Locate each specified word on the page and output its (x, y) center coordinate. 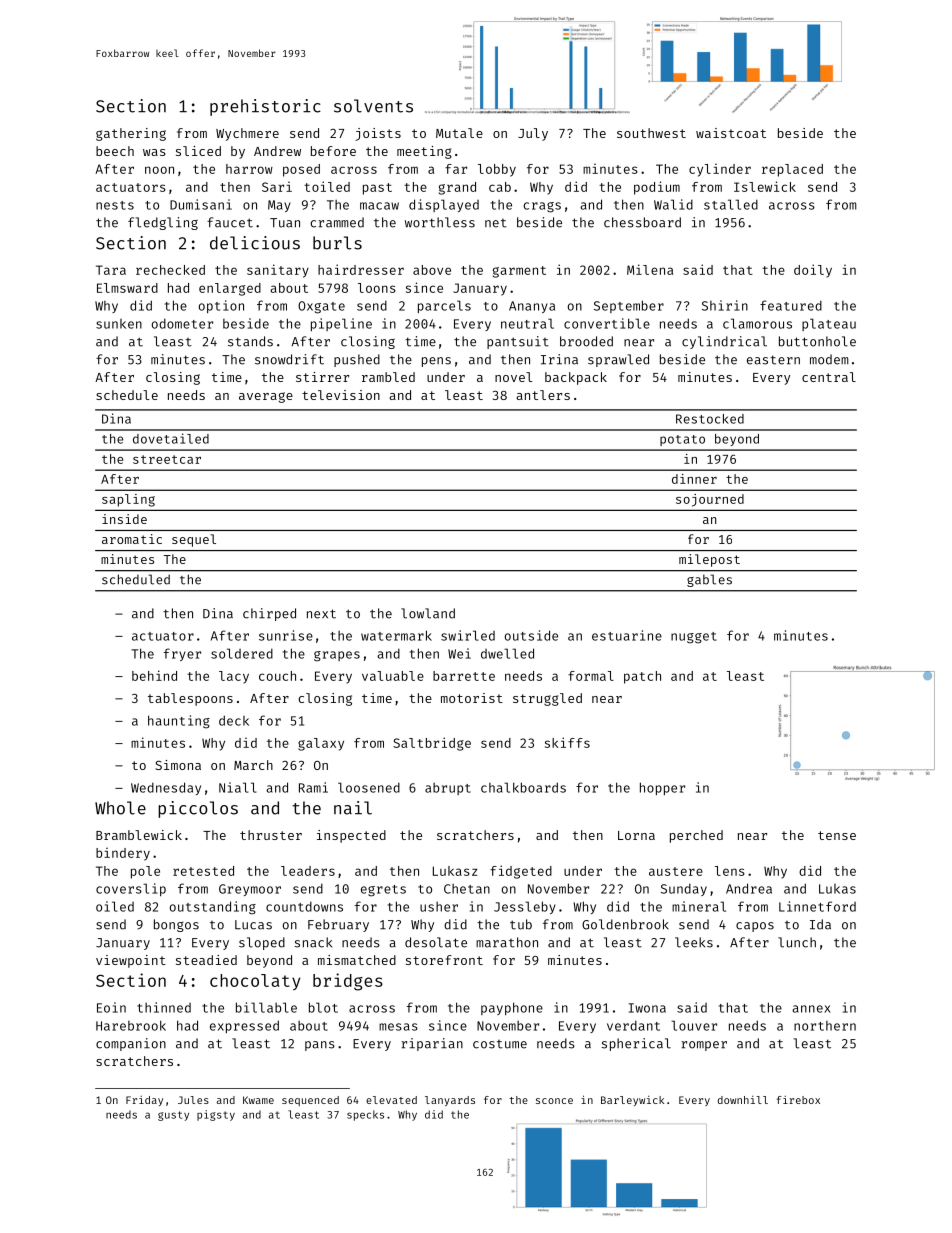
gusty (173, 1116)
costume (500, 1044)
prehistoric (265, 107)
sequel (194, 540)
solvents (373, 106)
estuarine (627, 635)
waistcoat (731, 133)
